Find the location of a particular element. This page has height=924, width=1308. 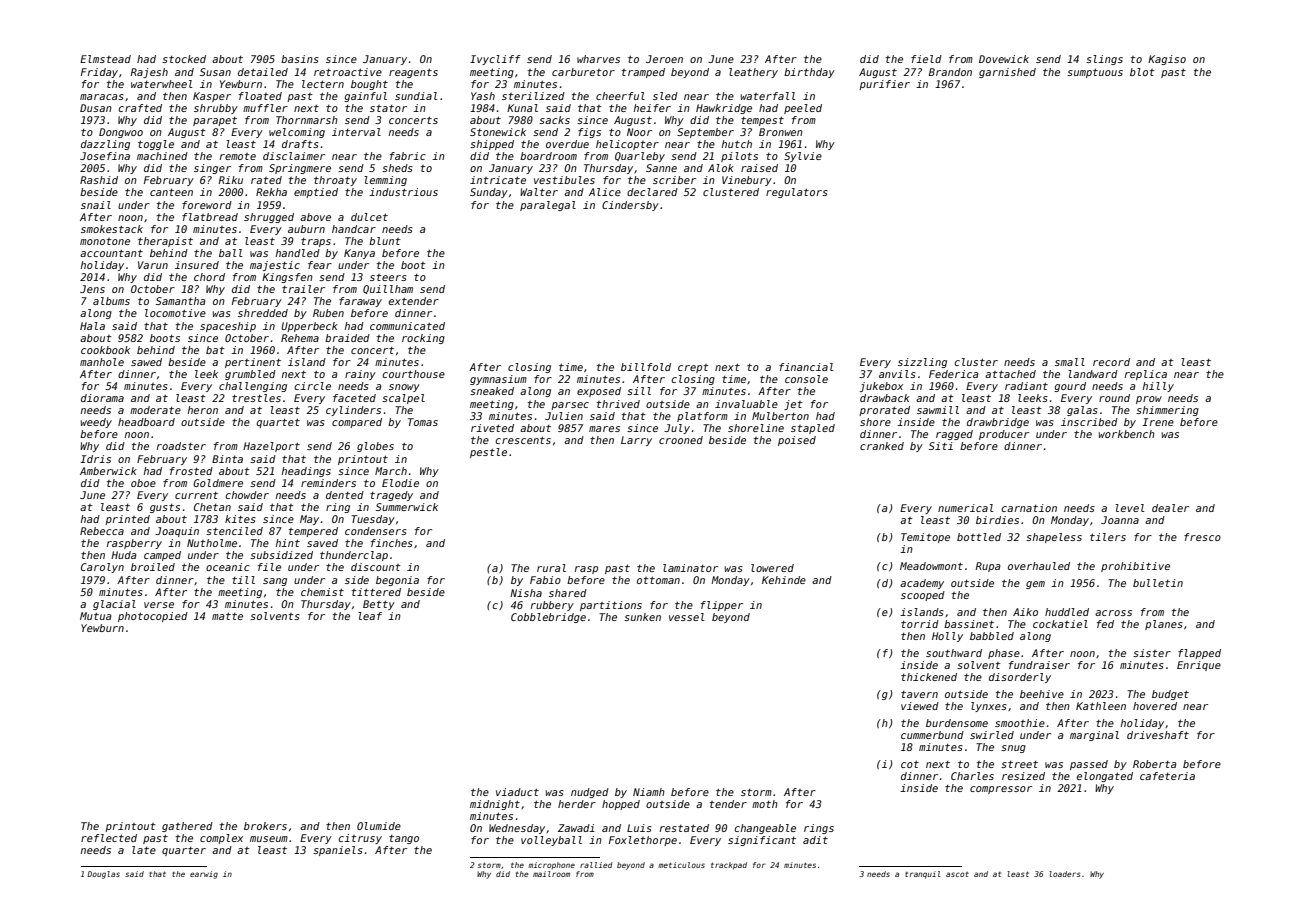

ottoman is located at coordinates (658, 580).
